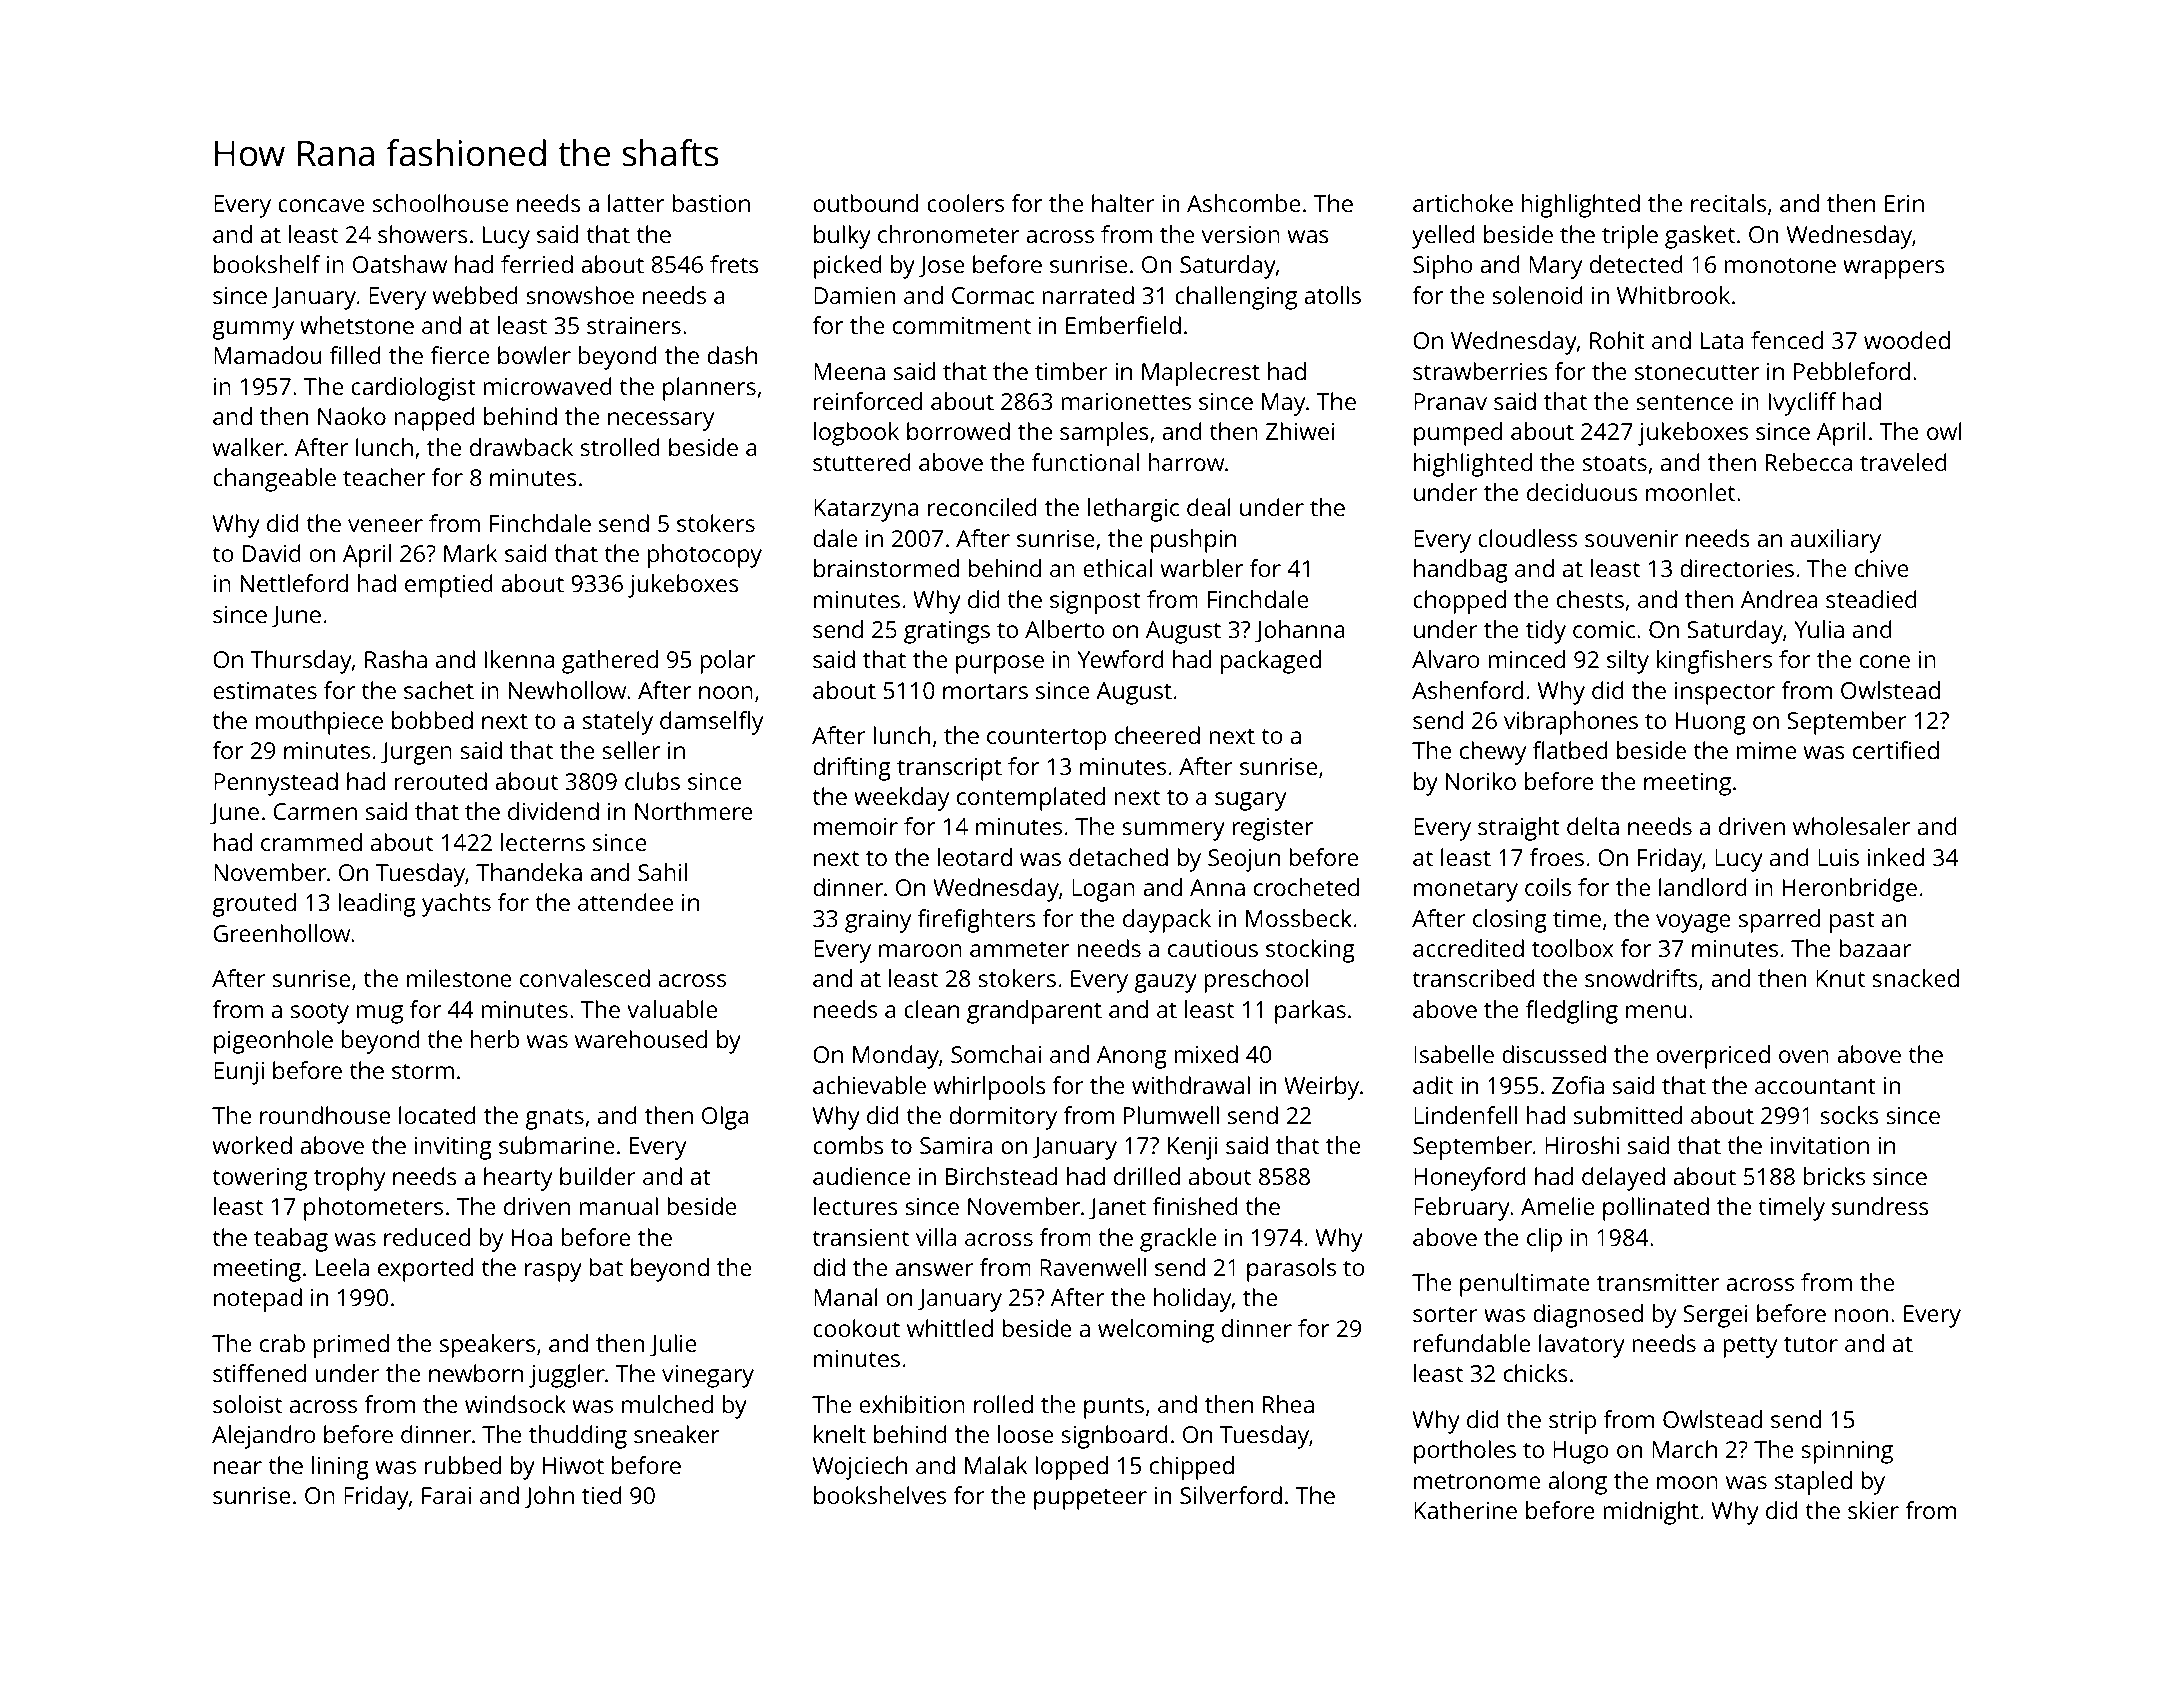 The height and width of the document is (1683, 2178). What do you see at coordinates (1544, 1240) in the document?
I see `clip` at bounding box center [1544, 1240].
